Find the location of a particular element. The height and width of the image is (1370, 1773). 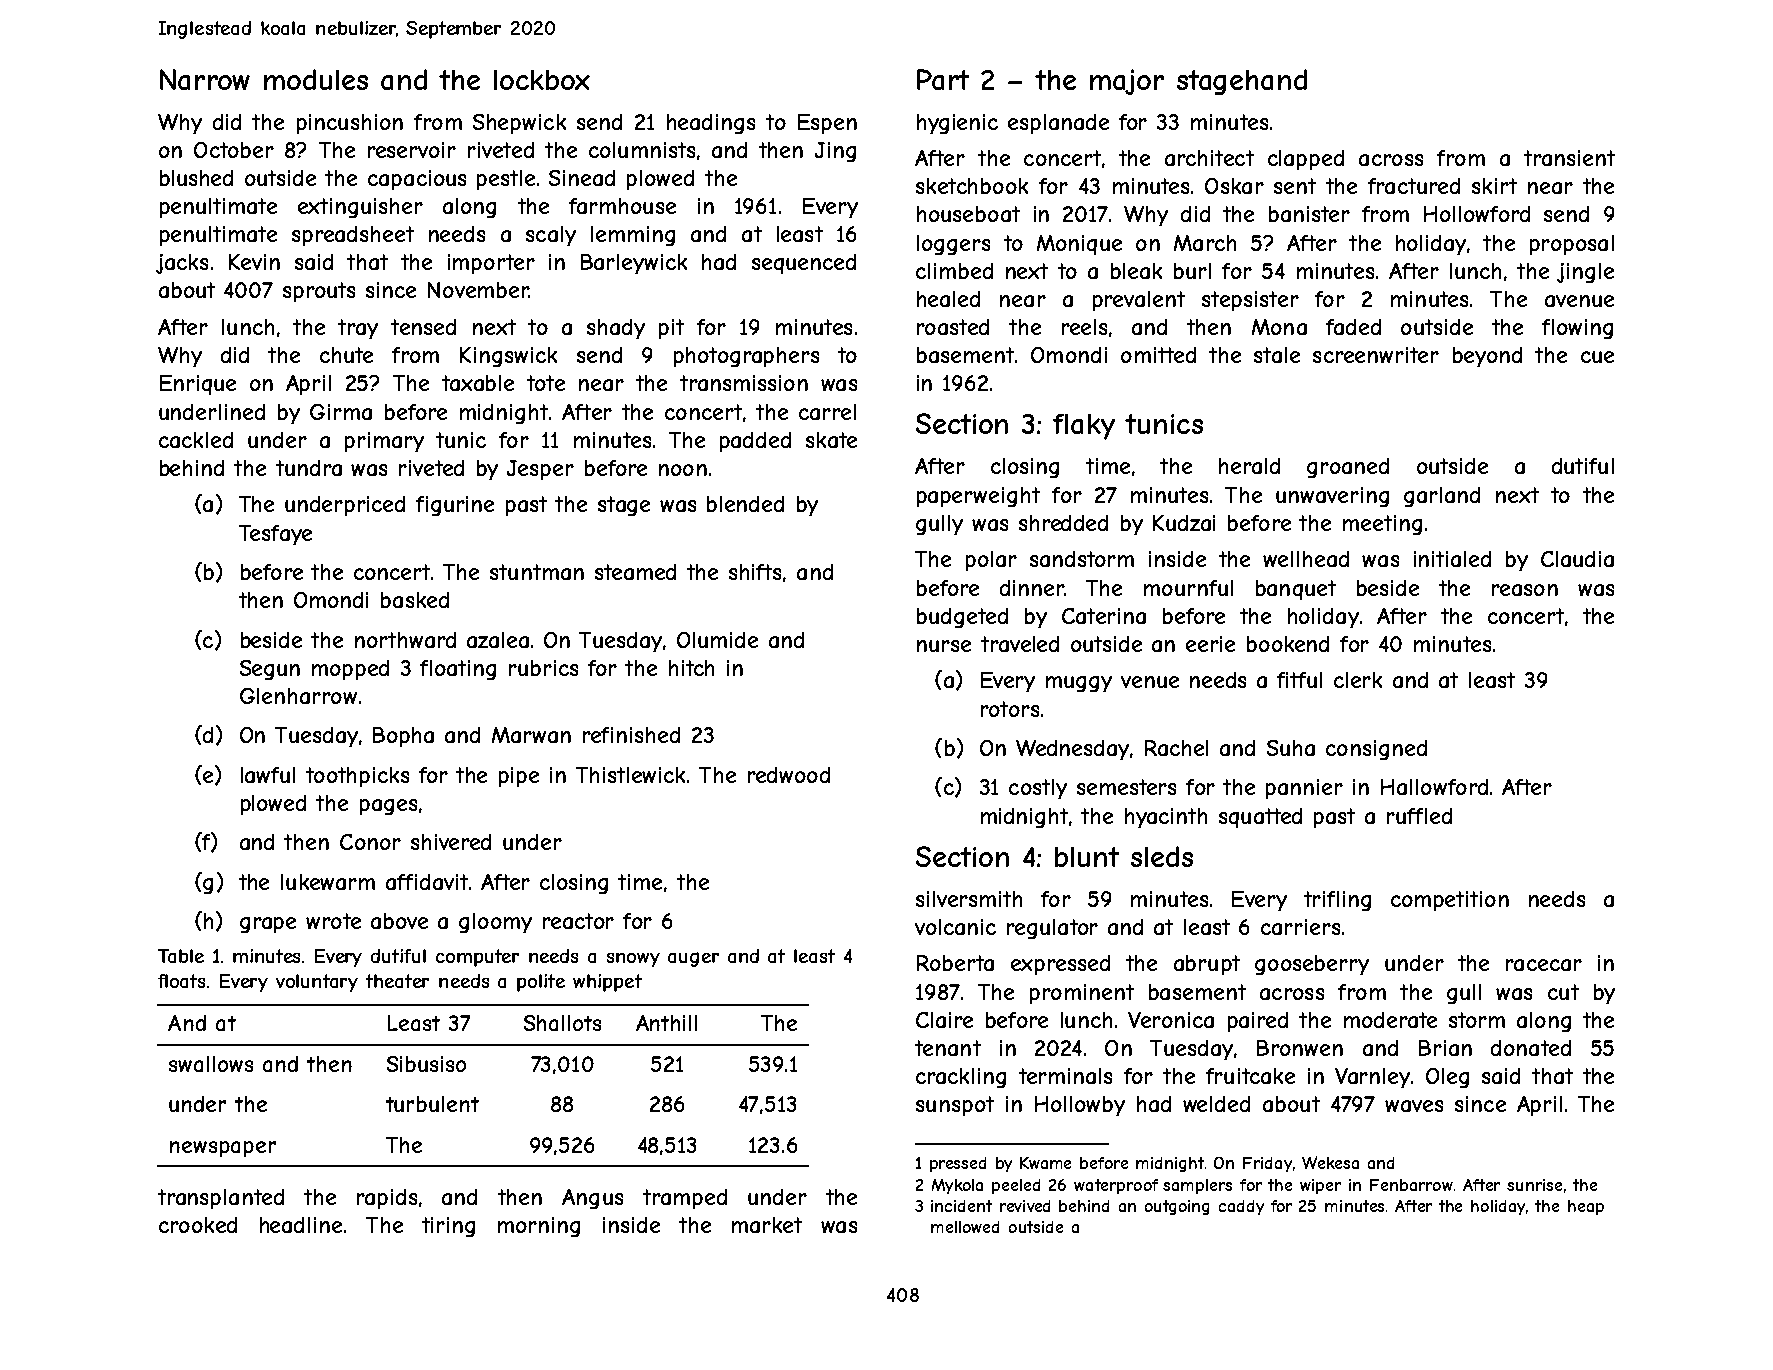

shifts is located at coordinates (755, 572).
